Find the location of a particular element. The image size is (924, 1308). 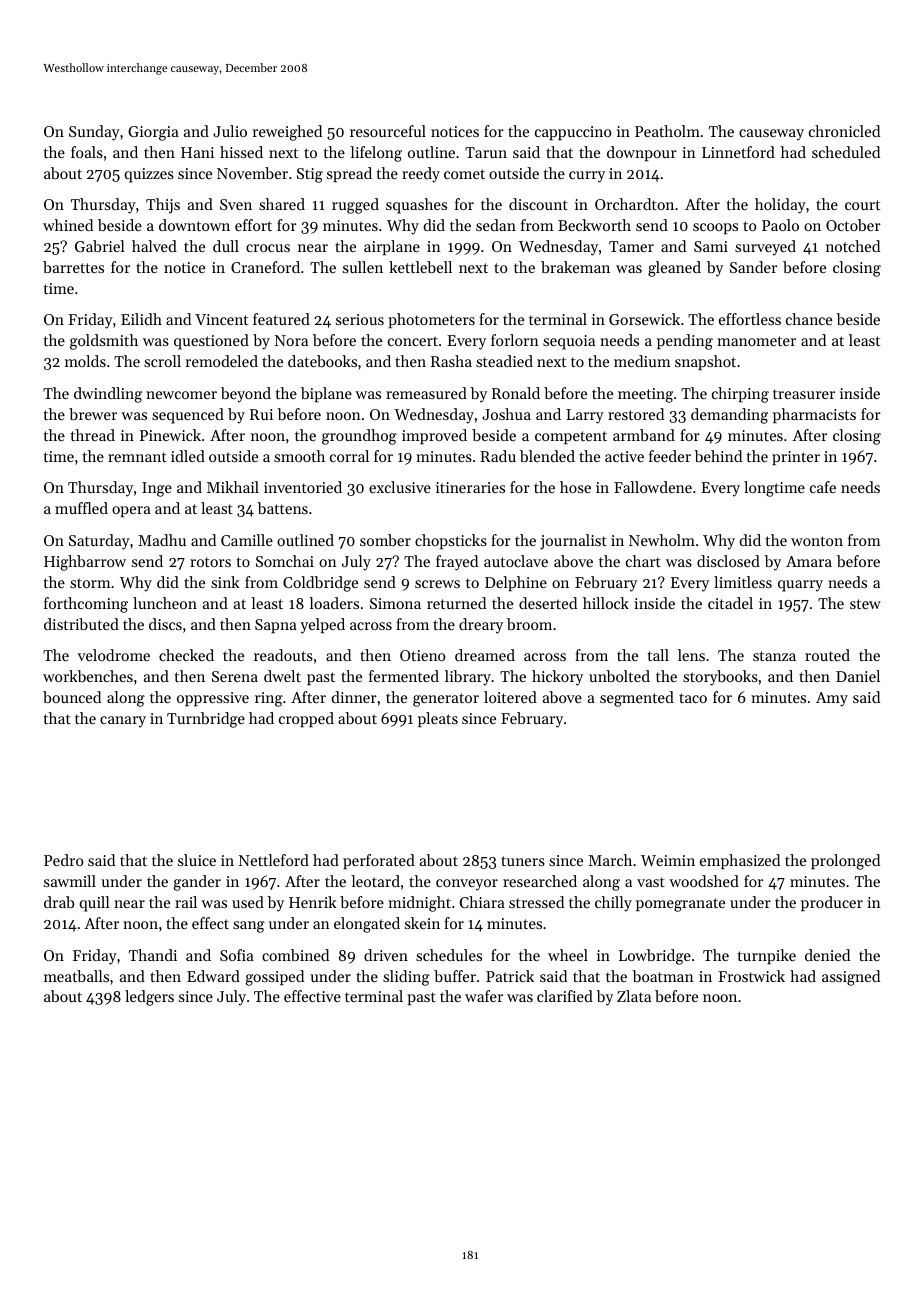

stanza is located at coordinates (774, 656).
